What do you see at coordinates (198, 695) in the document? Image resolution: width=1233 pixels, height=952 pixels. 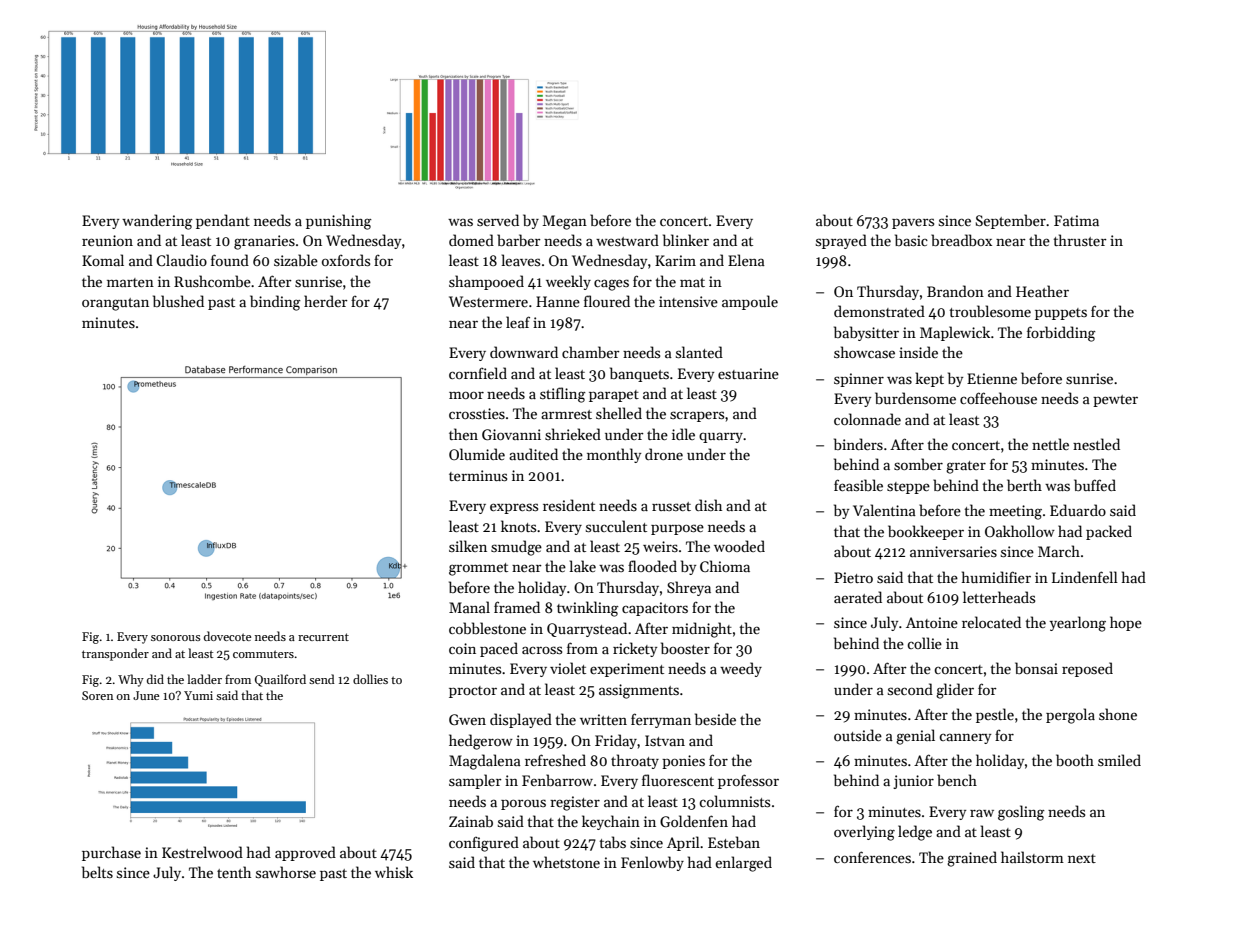 I see `Yumi` at bounding box center [198, 695].
